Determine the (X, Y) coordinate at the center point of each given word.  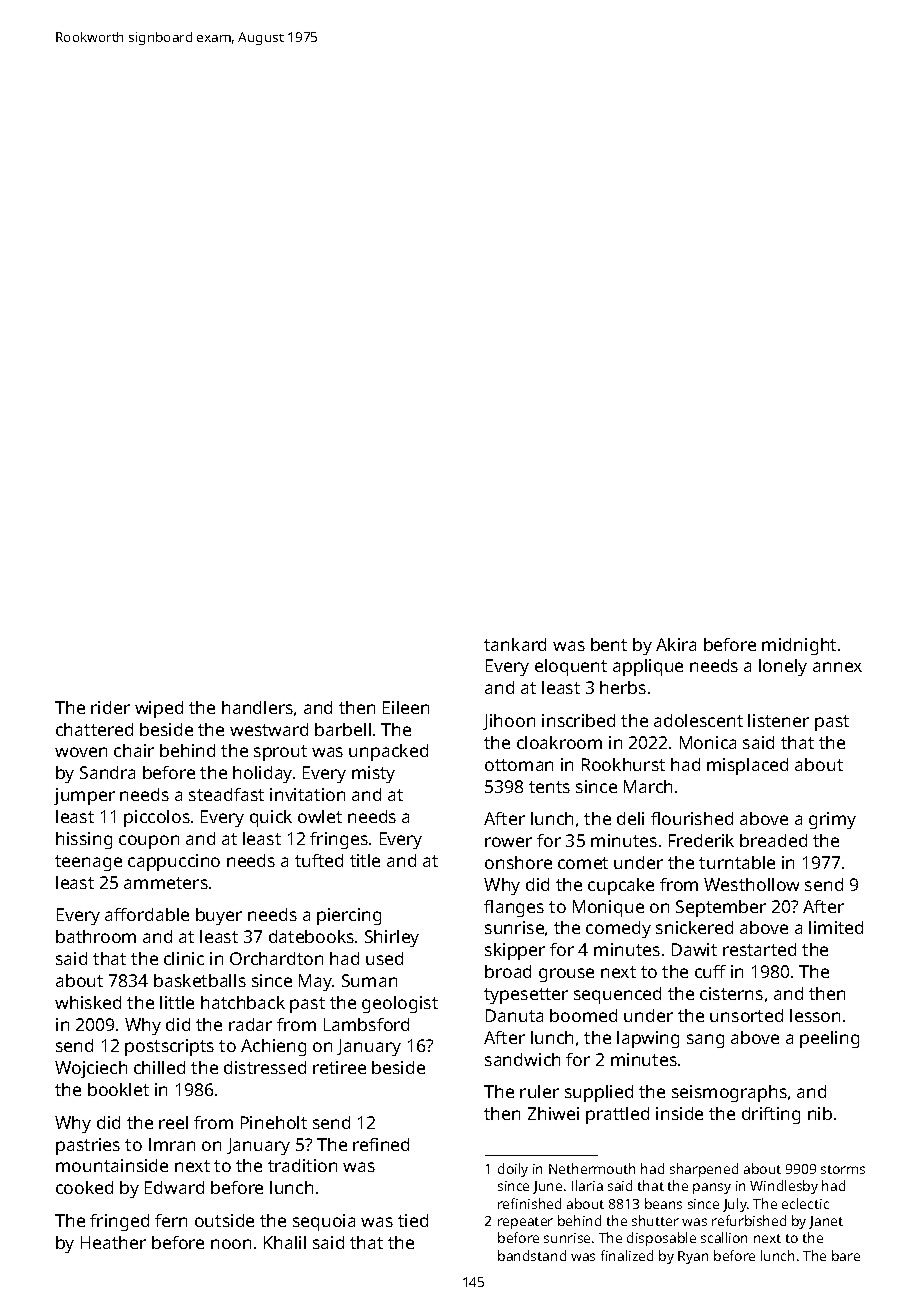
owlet (320, 816)
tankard (515, 644)
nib (820, 1113)
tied (413, 1220)
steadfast (226, 794)
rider (110, 707)
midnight (799, 646)
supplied (599, 1093)
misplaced (747, 766)
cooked (84, 1187)
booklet (118, 1089)
